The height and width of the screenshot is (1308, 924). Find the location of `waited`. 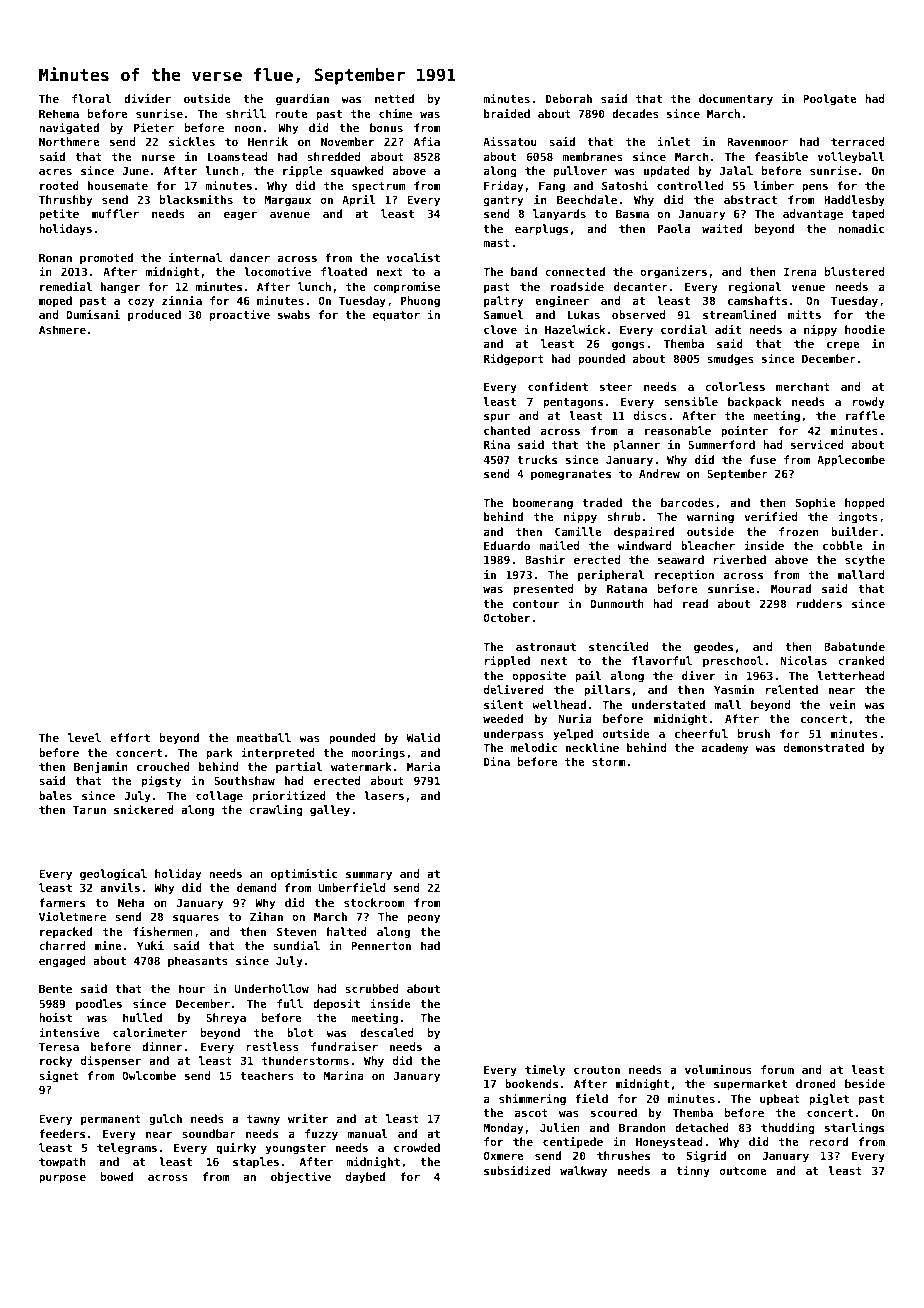

waited is located at coordinates (722, 228).
